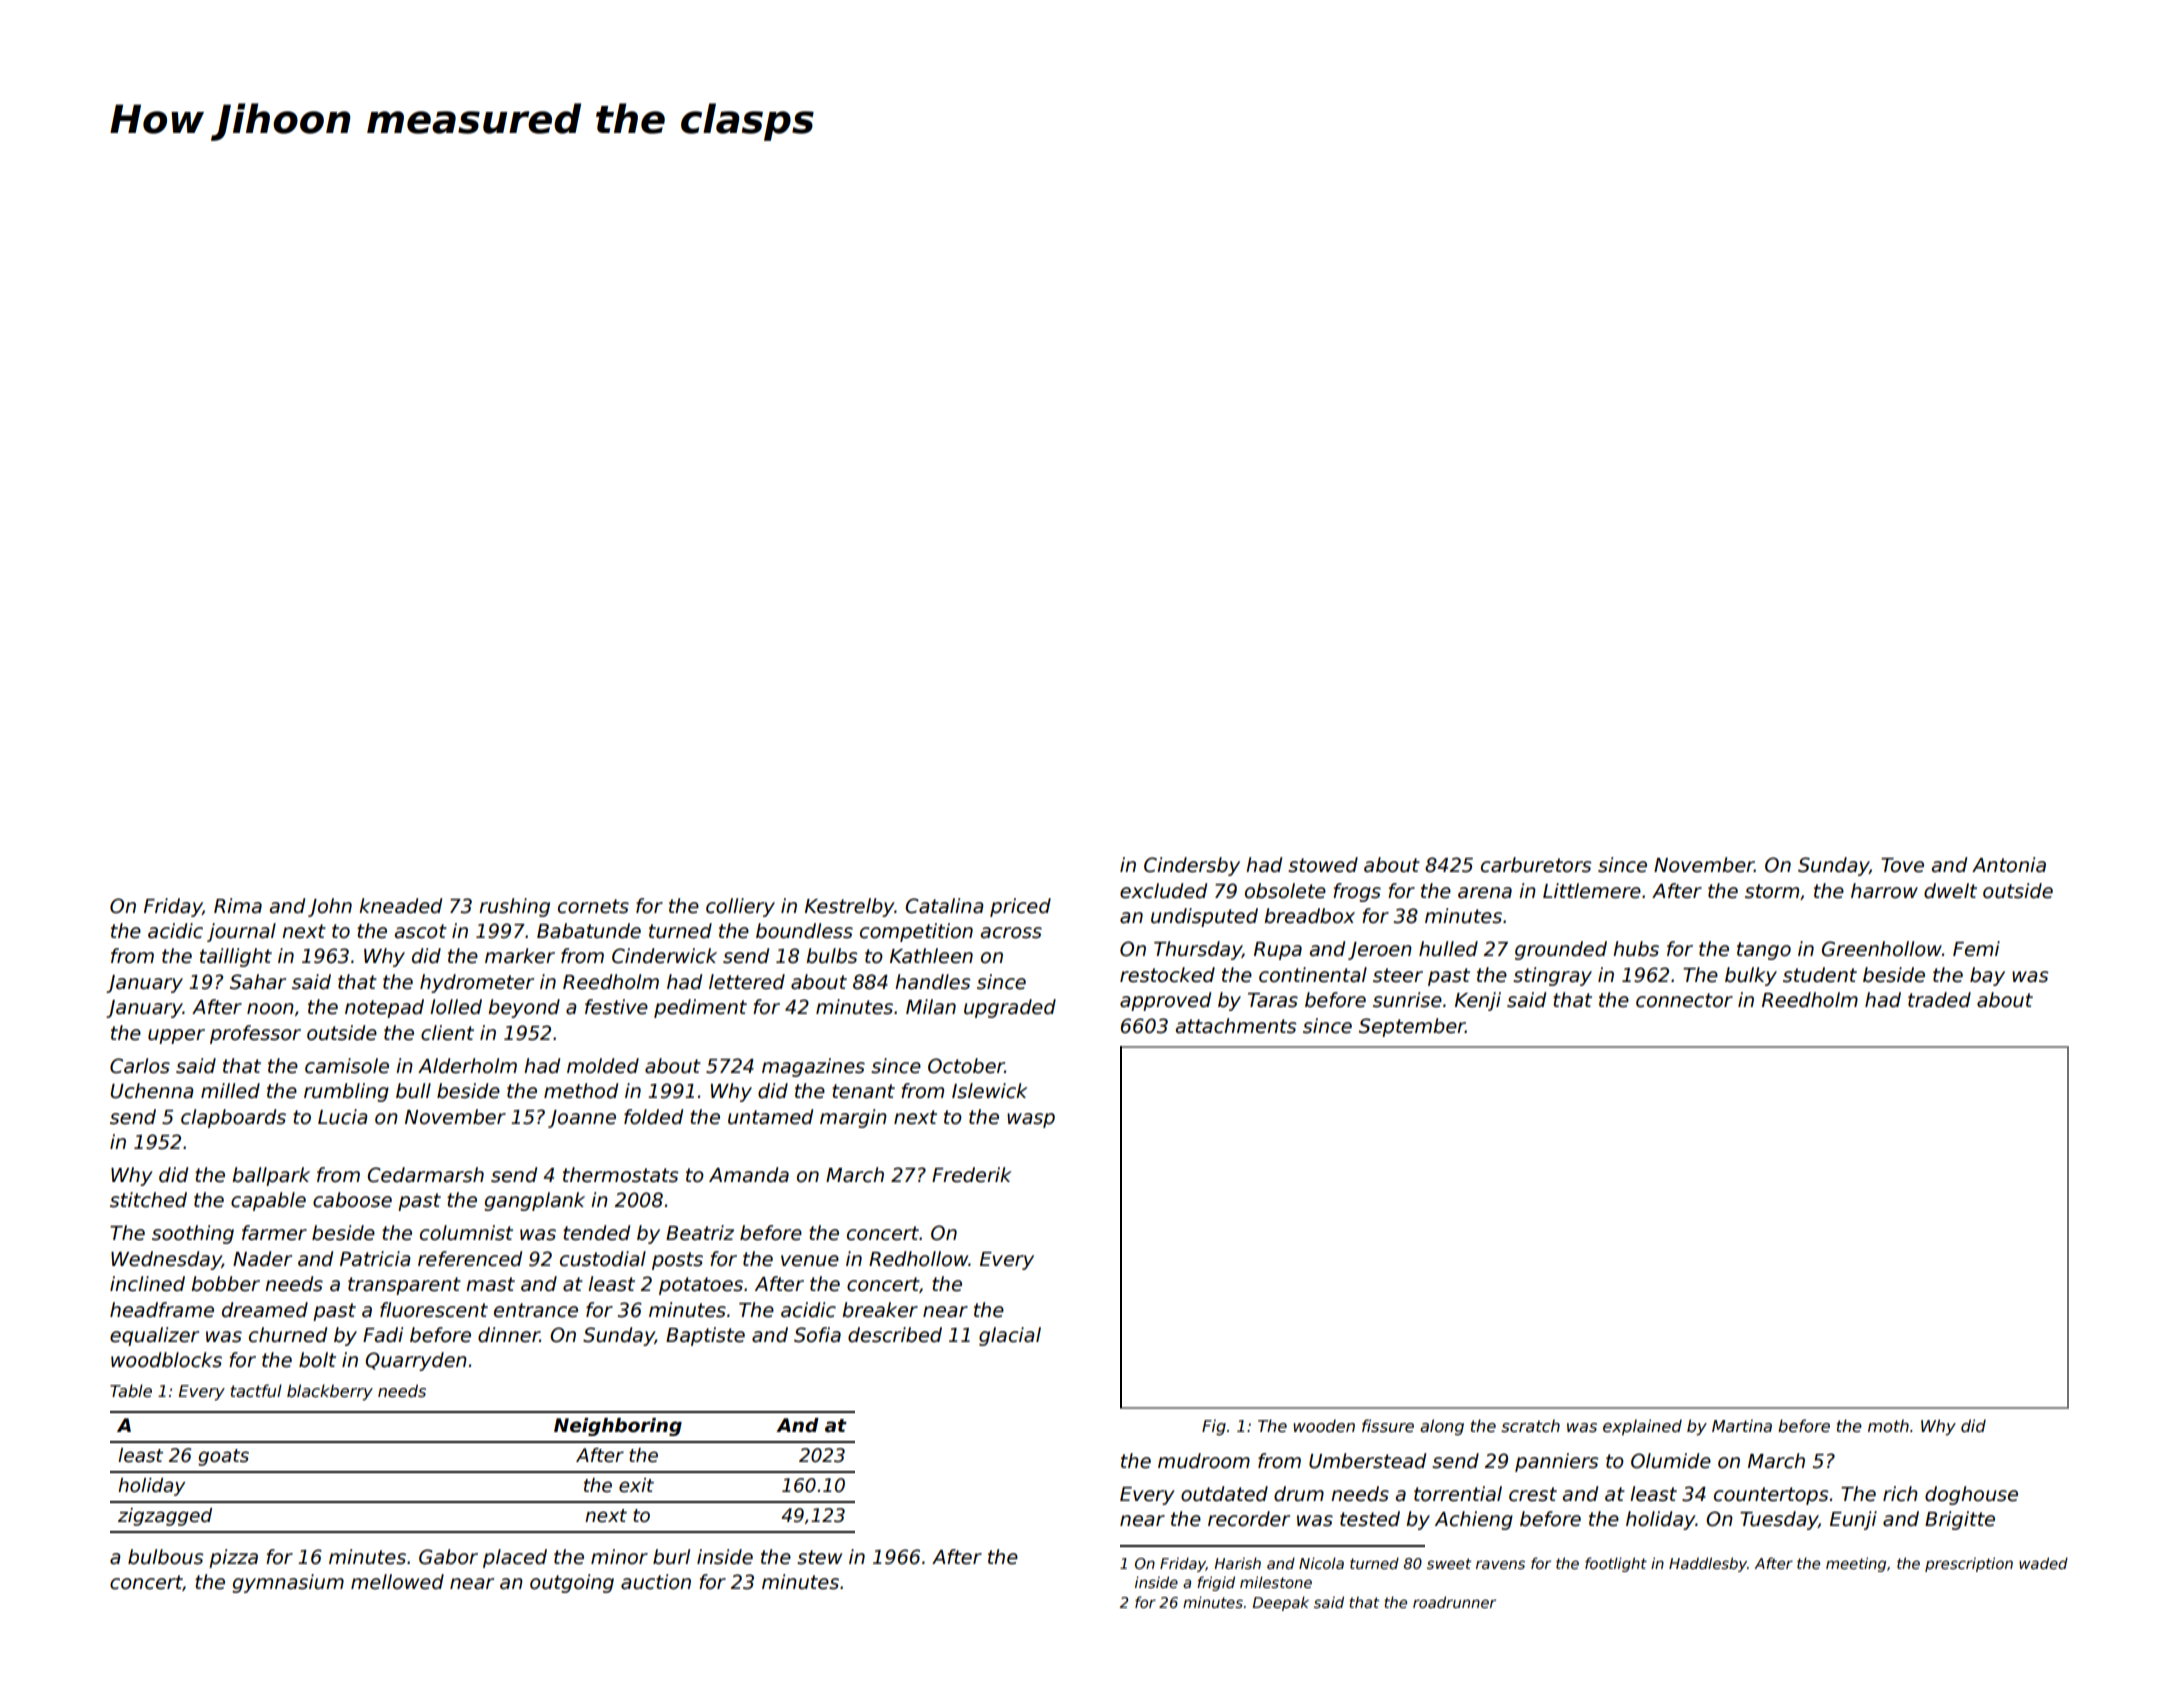  Describe the element at coordinates (288, 1583) in the screenshot. I see `gymnasium` at that location.
